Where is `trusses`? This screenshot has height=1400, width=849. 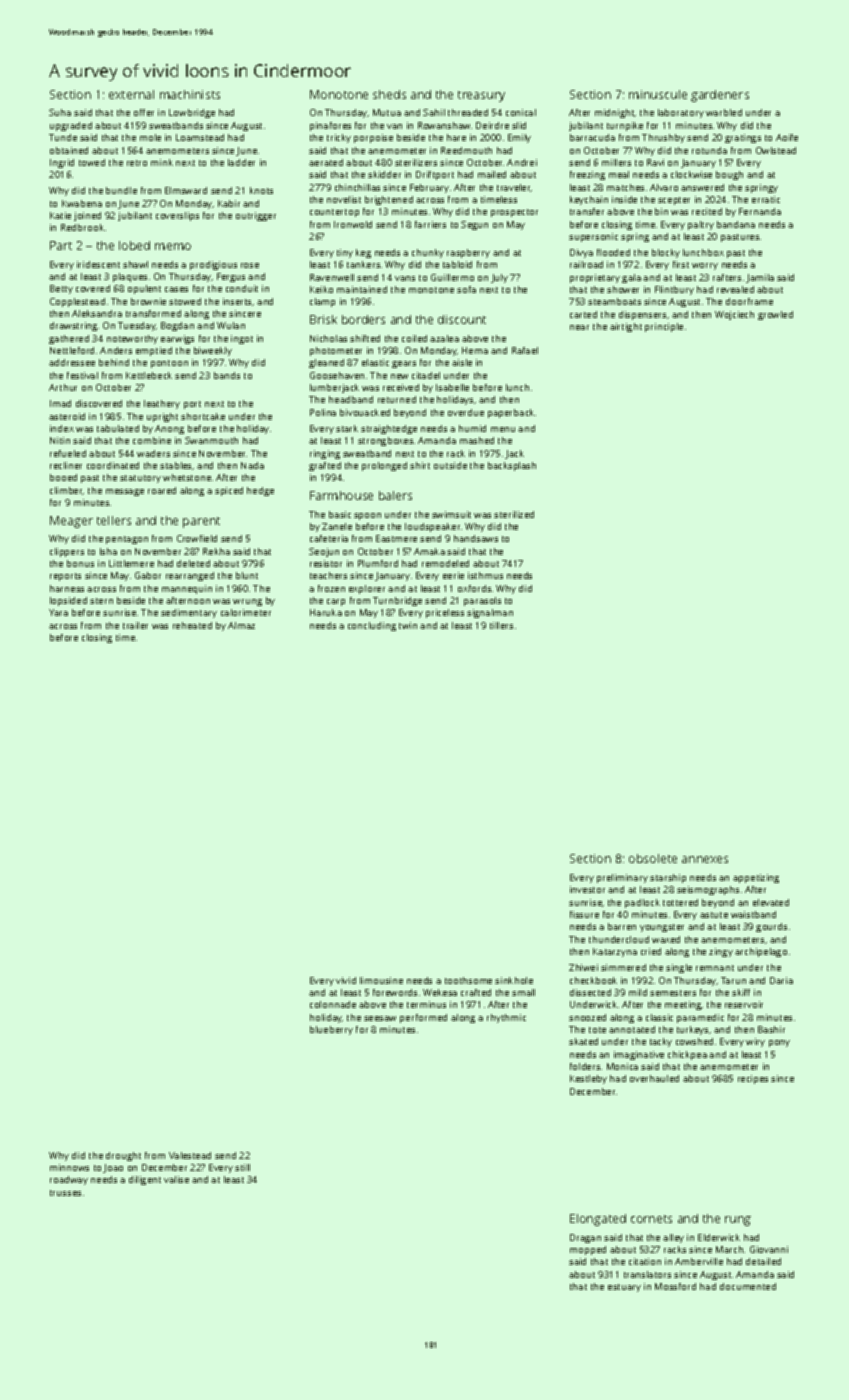 trusses is located at coordinates (65, 1193).
